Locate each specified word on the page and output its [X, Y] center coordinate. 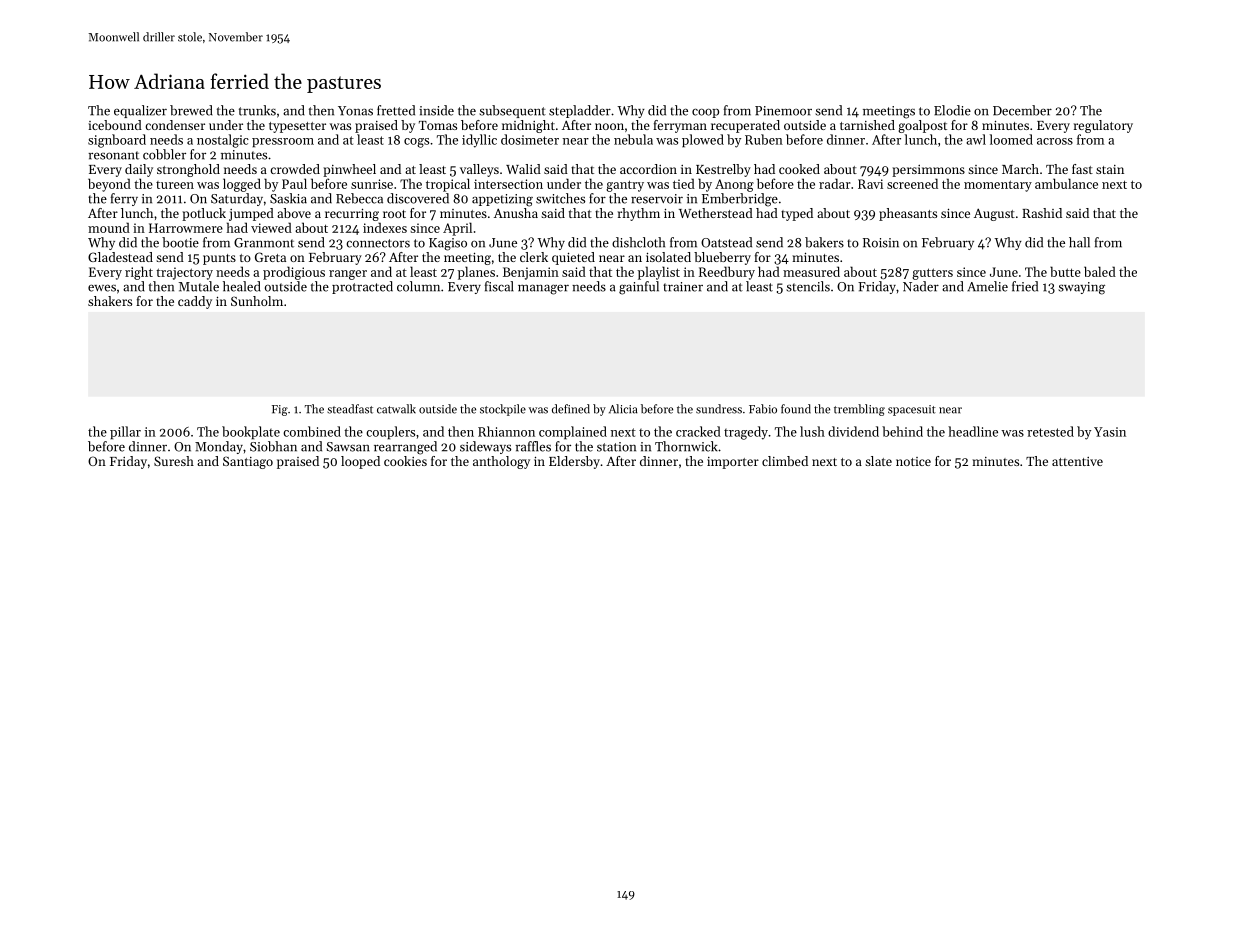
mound [109, 227]
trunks [257, 110]
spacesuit [912, 410]
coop [705, 113]
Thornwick [686, 446]
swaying [1081, 288]
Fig [280, 410]
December [1022, 110]
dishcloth [638, 242]
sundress [719, 409]
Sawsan [348, 447]
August [994, 214]
